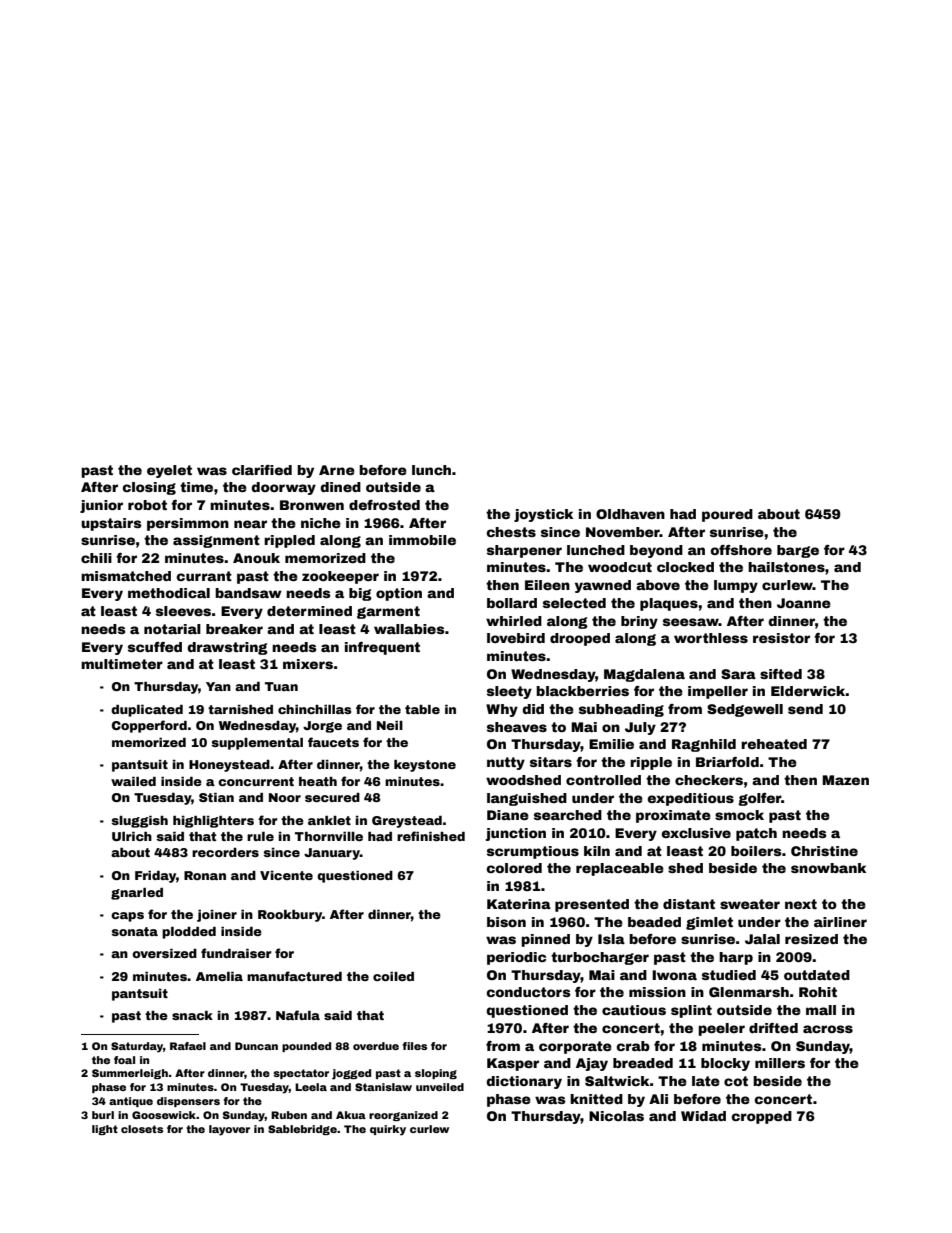  Describe the element at coordinates (781, 674) in the screenshot. I see `sifted` at that location.
